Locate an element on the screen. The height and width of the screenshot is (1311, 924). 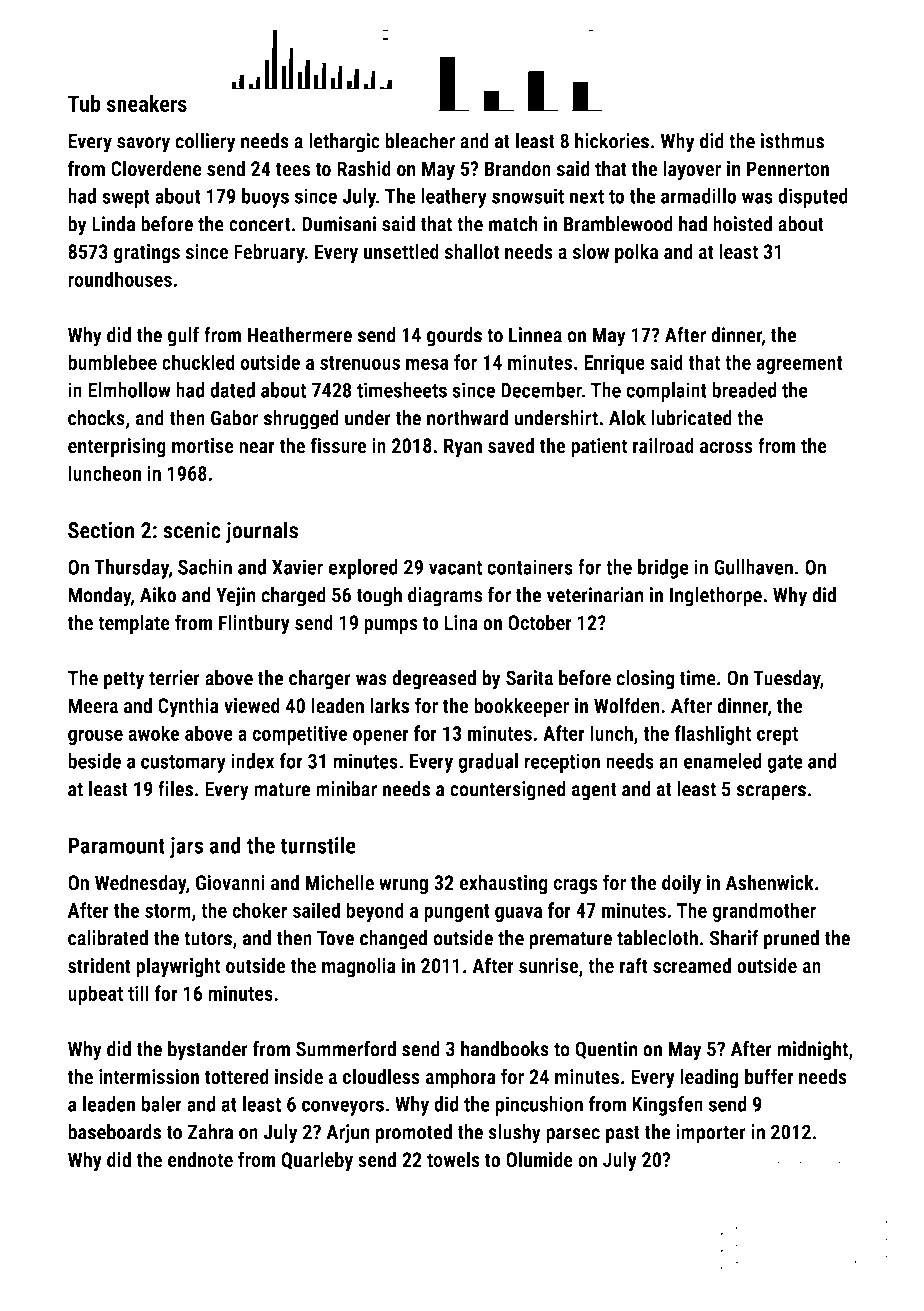
lubricated is located at coordinates (691, 418).
